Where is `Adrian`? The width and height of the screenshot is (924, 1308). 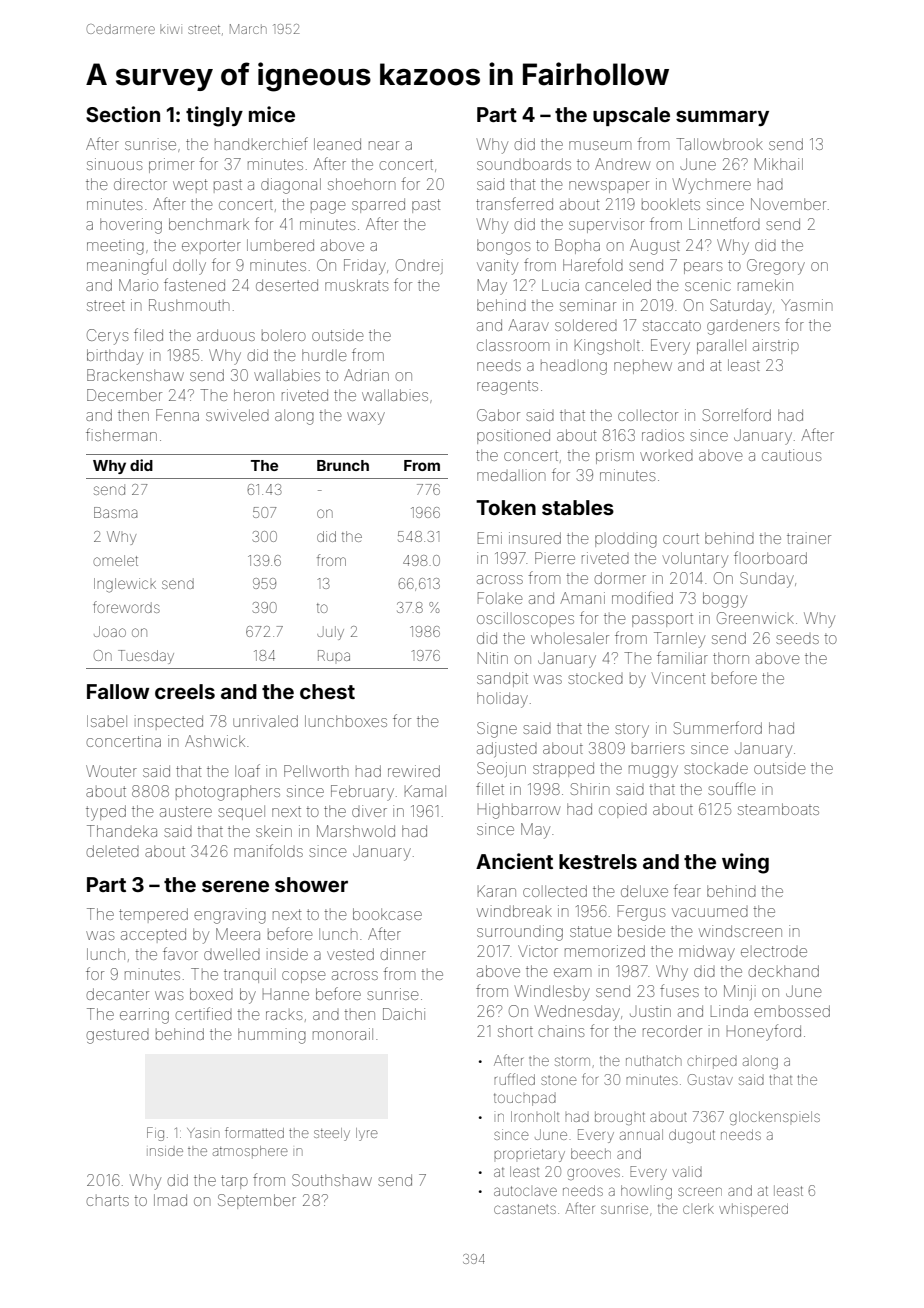
Adrian is located at coordinates (366, 375).
